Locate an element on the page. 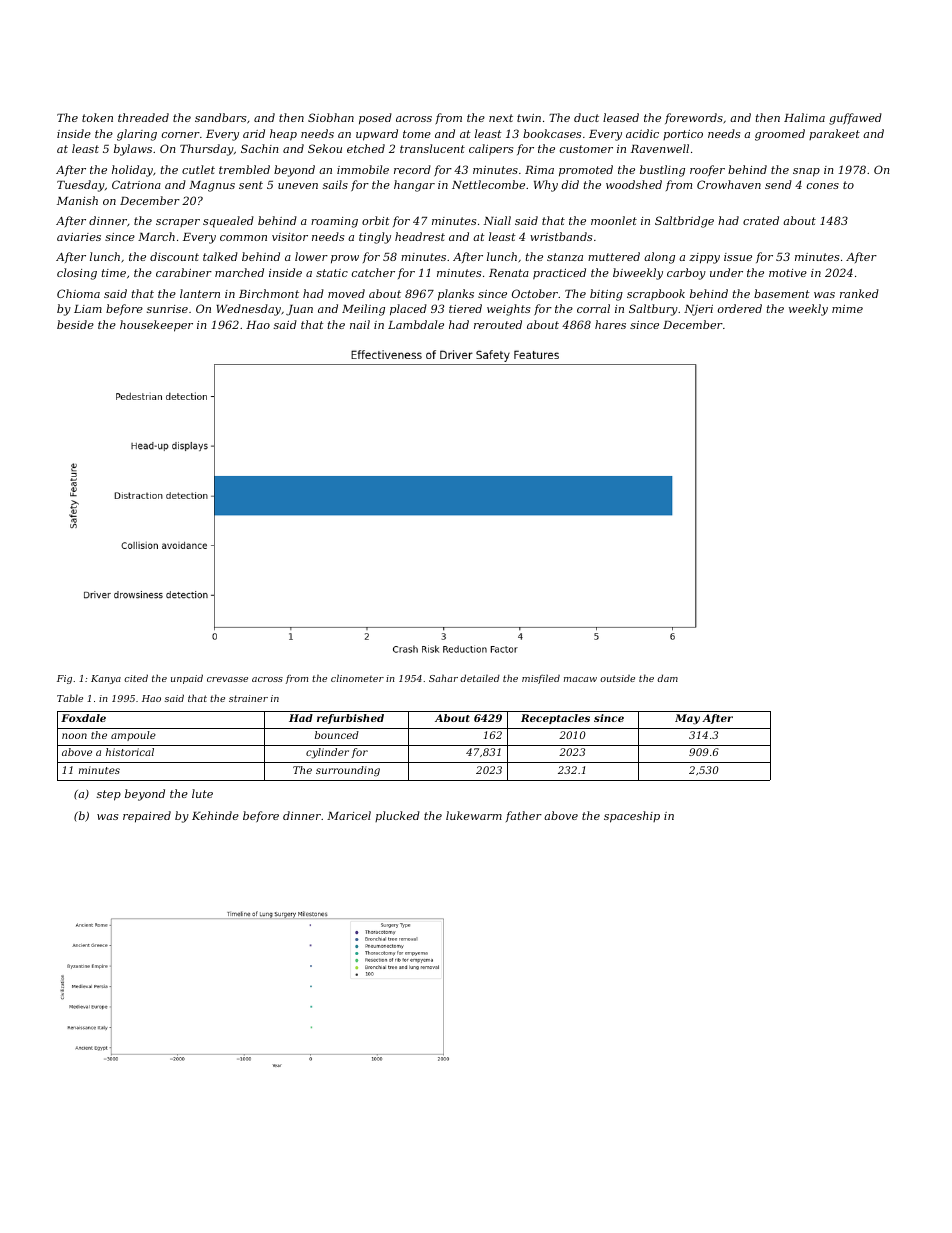  stanza is located at coordinates (565, 257).
